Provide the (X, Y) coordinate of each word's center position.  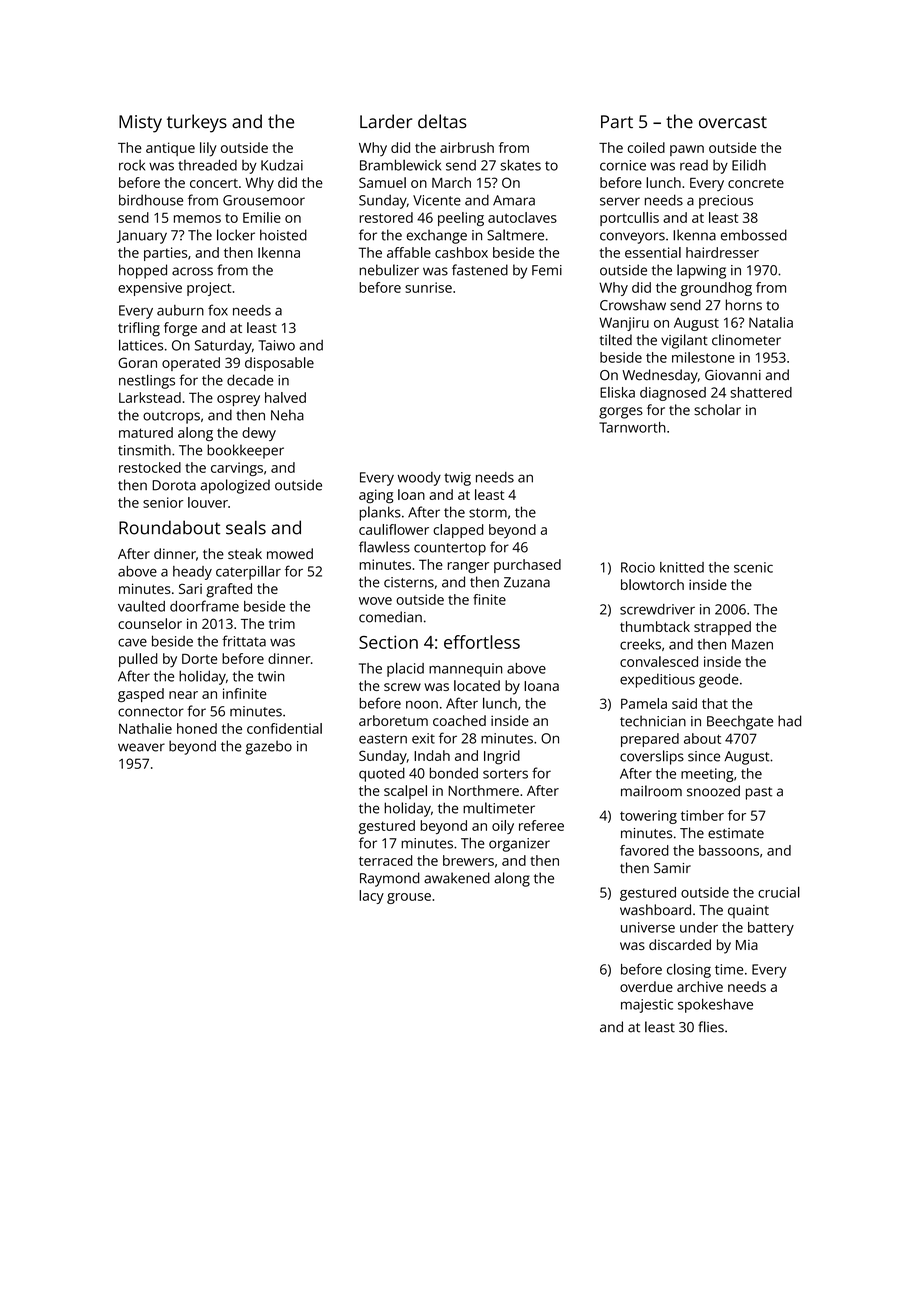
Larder (386, 121)
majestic (647, 1006)
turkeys (197, 123)
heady (192, 573)
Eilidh (749, 165)
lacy (371, 897)
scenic (753, 567)
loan (411, 494)
